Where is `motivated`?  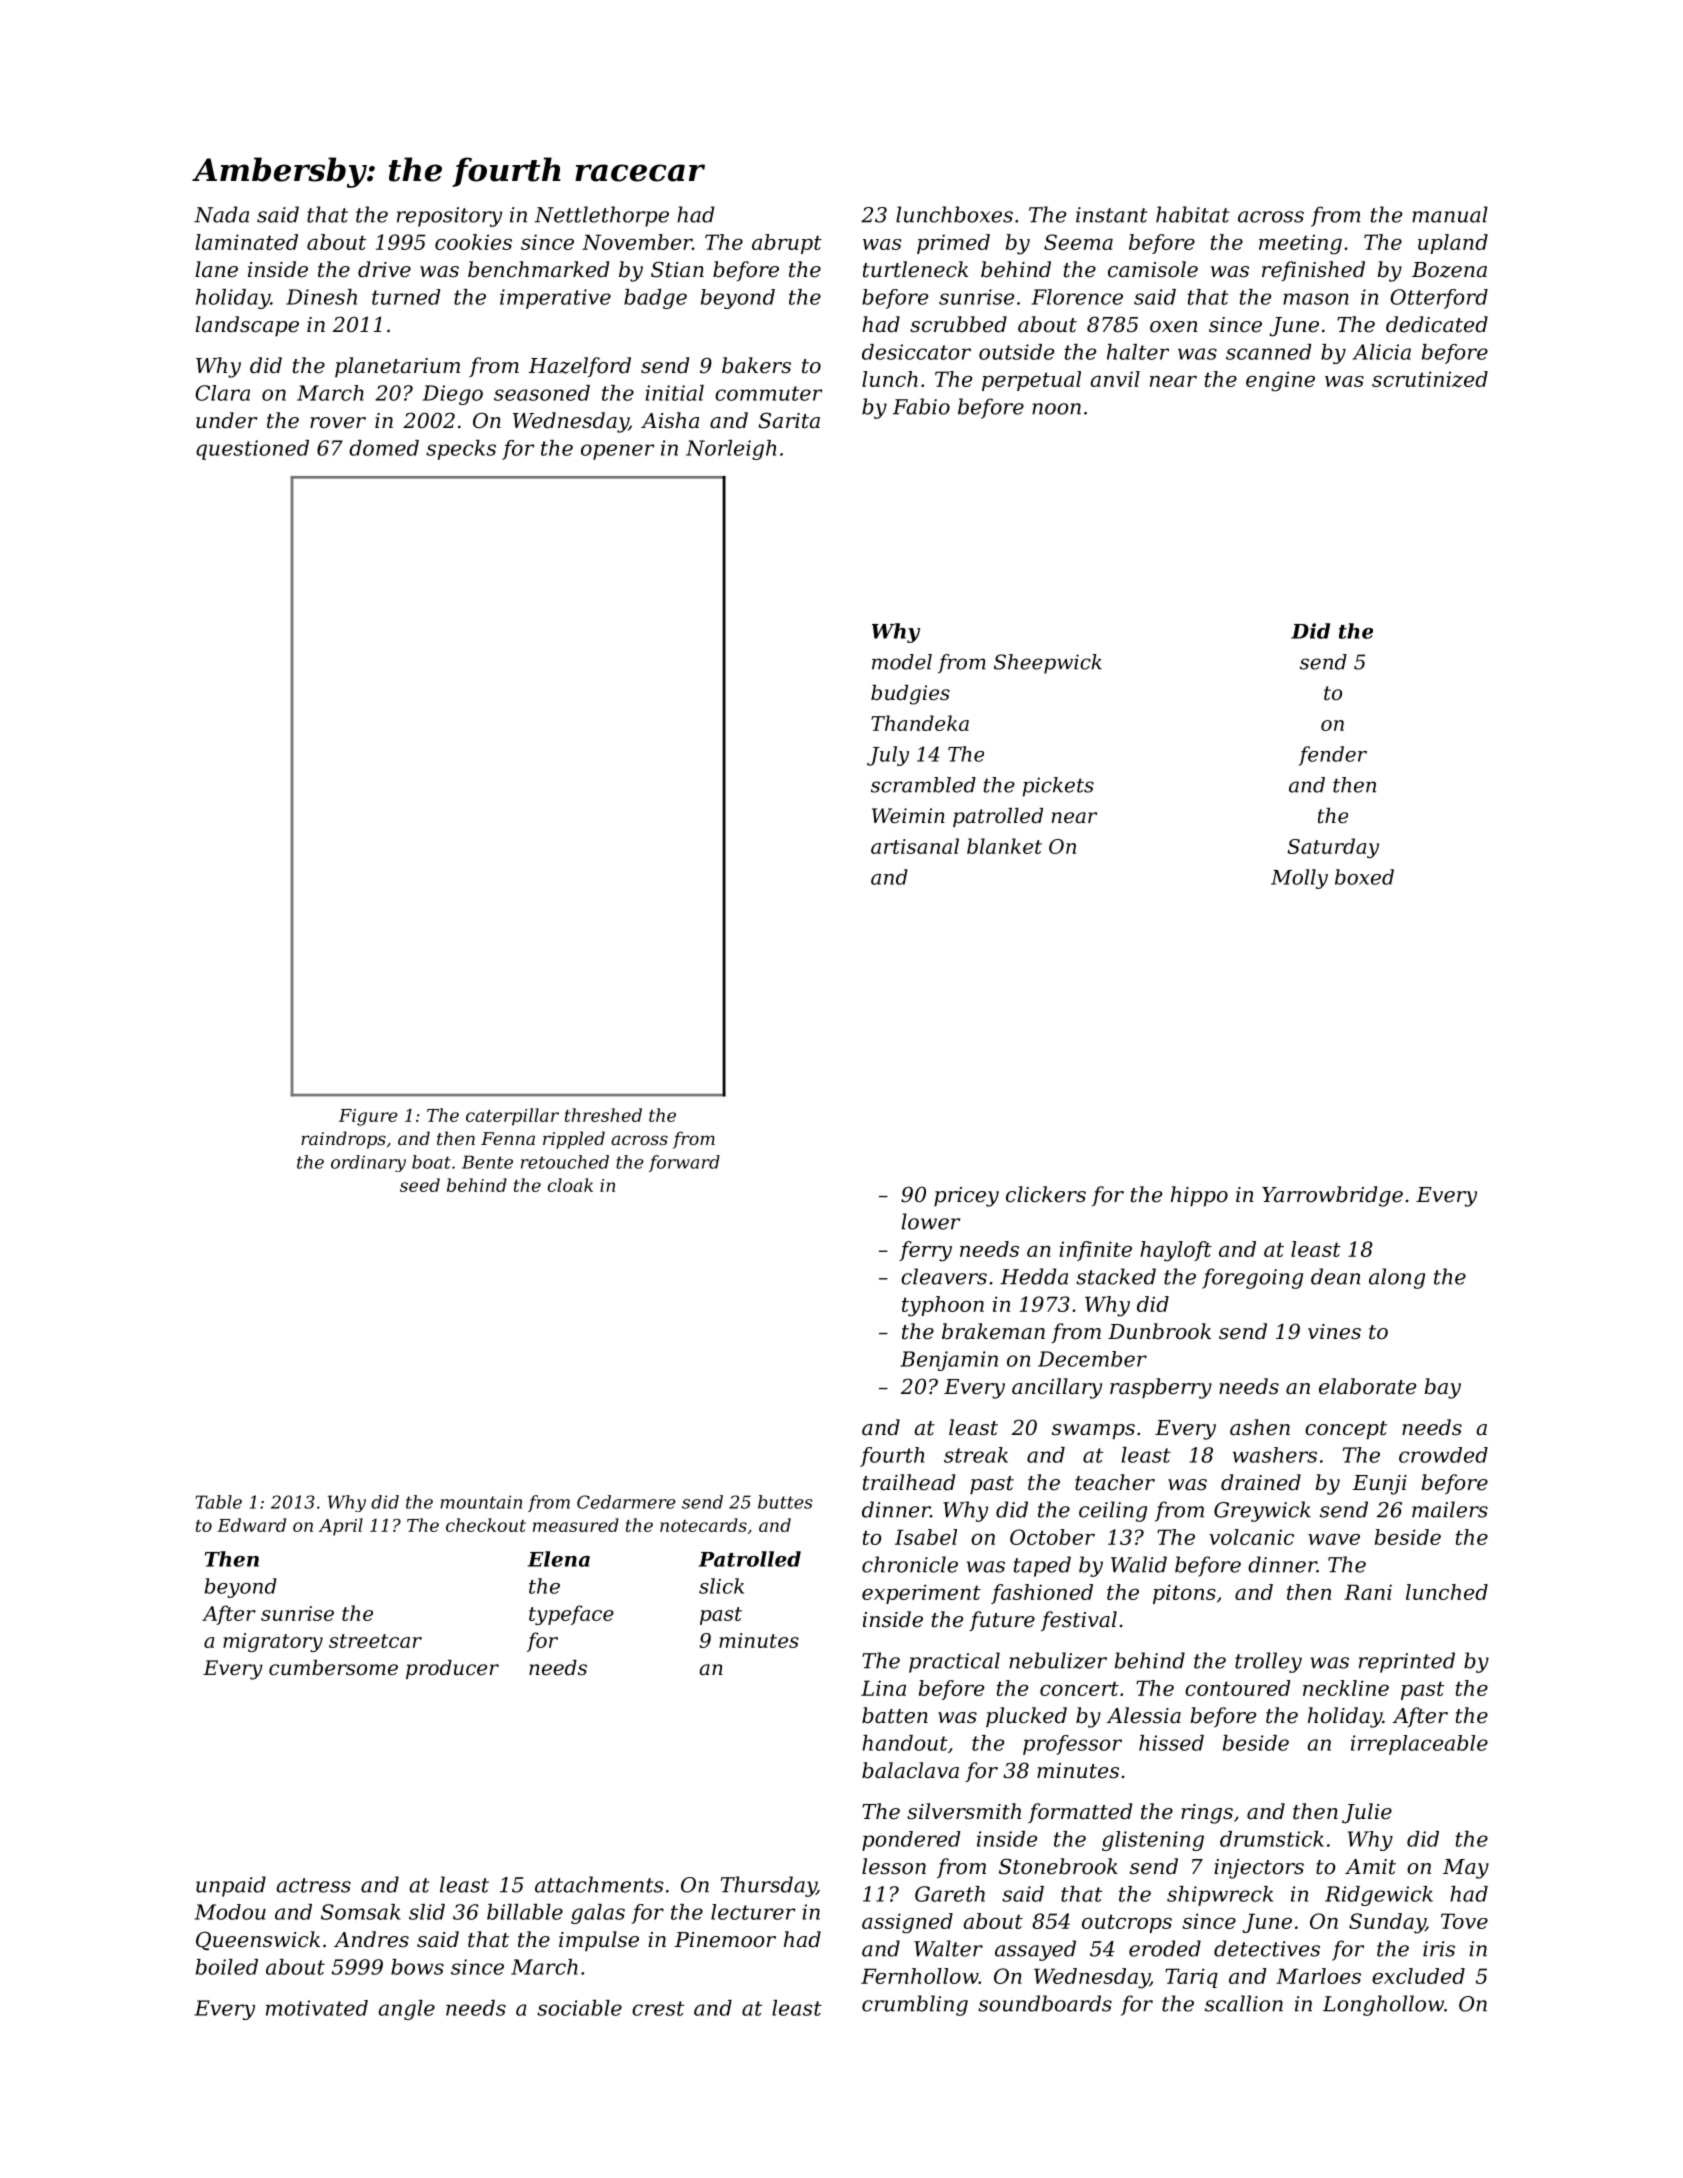
motivated is located at coordinates (317, 2008).
